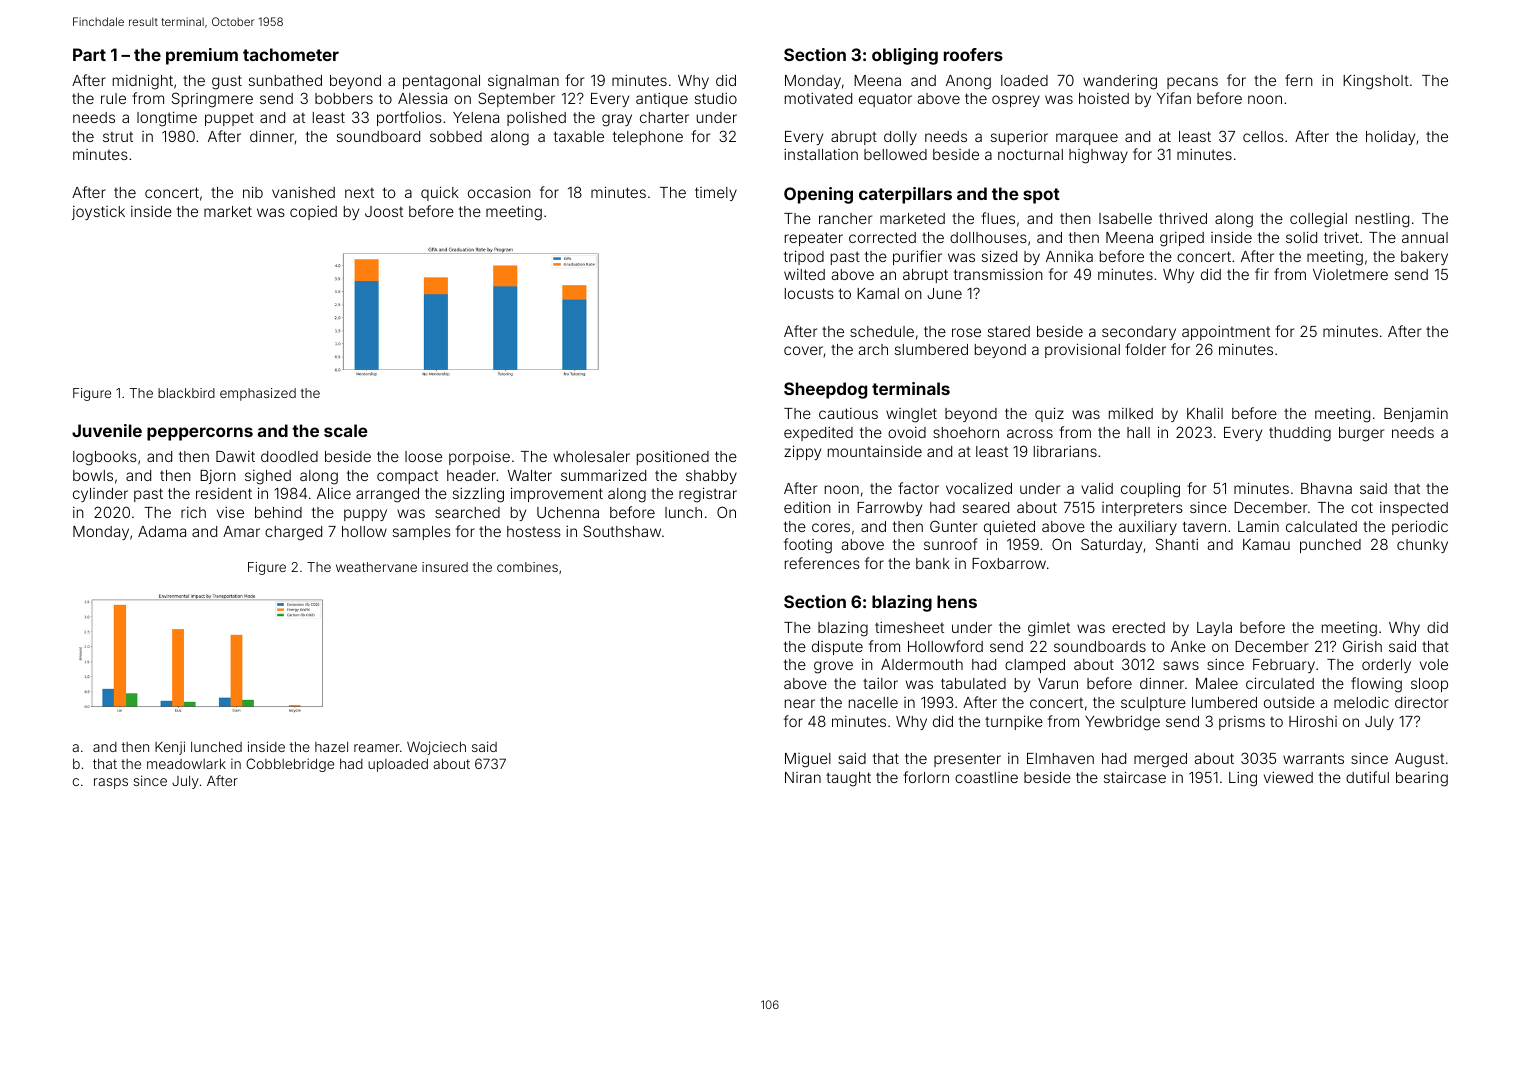 The height and width of the image is (1075, 1521). What do you see at coordinates (800, 703) in the image?
I see `near` at bounding box center [800, 703].
